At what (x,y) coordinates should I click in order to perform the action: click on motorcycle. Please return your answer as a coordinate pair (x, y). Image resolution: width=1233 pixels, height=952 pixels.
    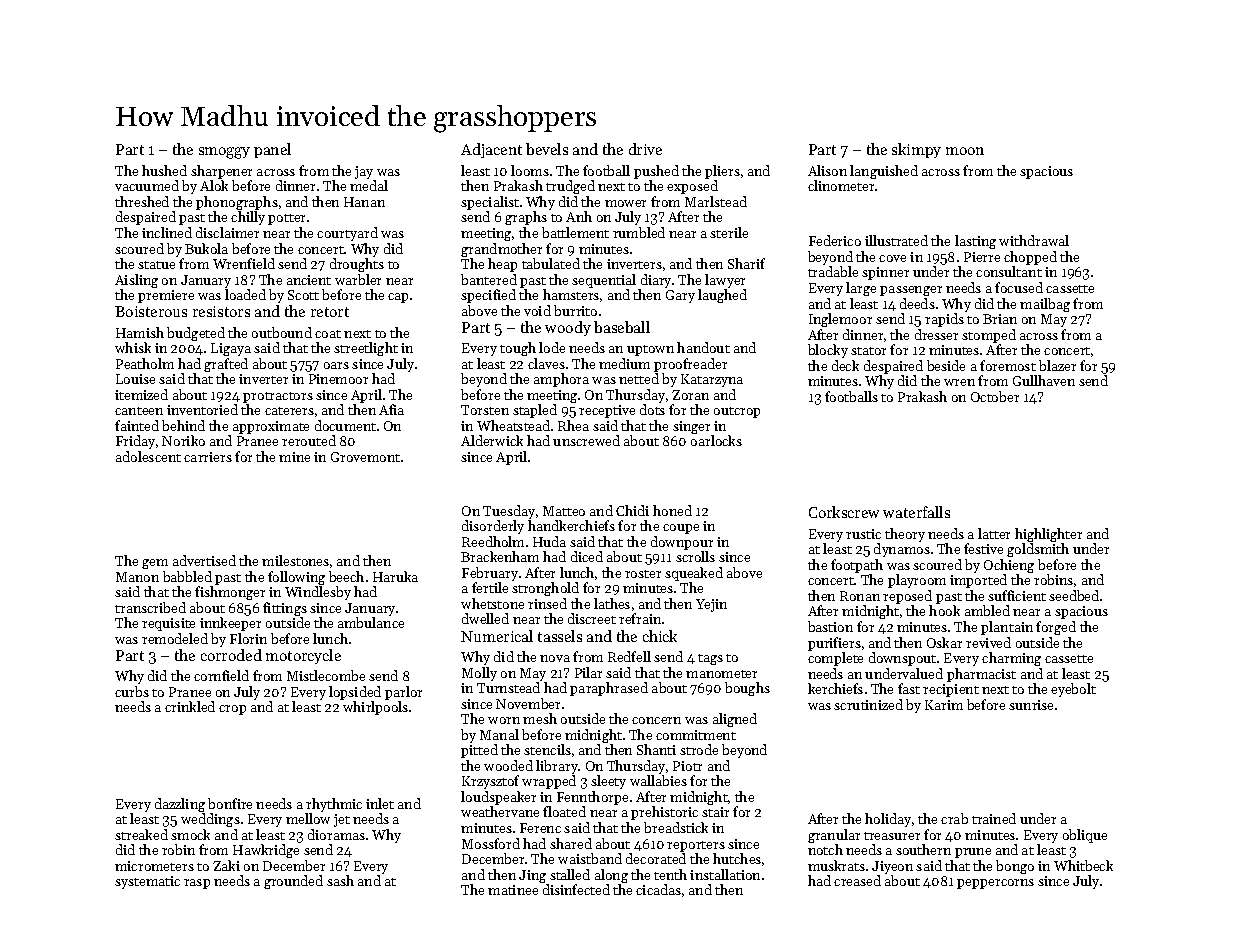
    Looking at the image, I should click on (303, 656).
